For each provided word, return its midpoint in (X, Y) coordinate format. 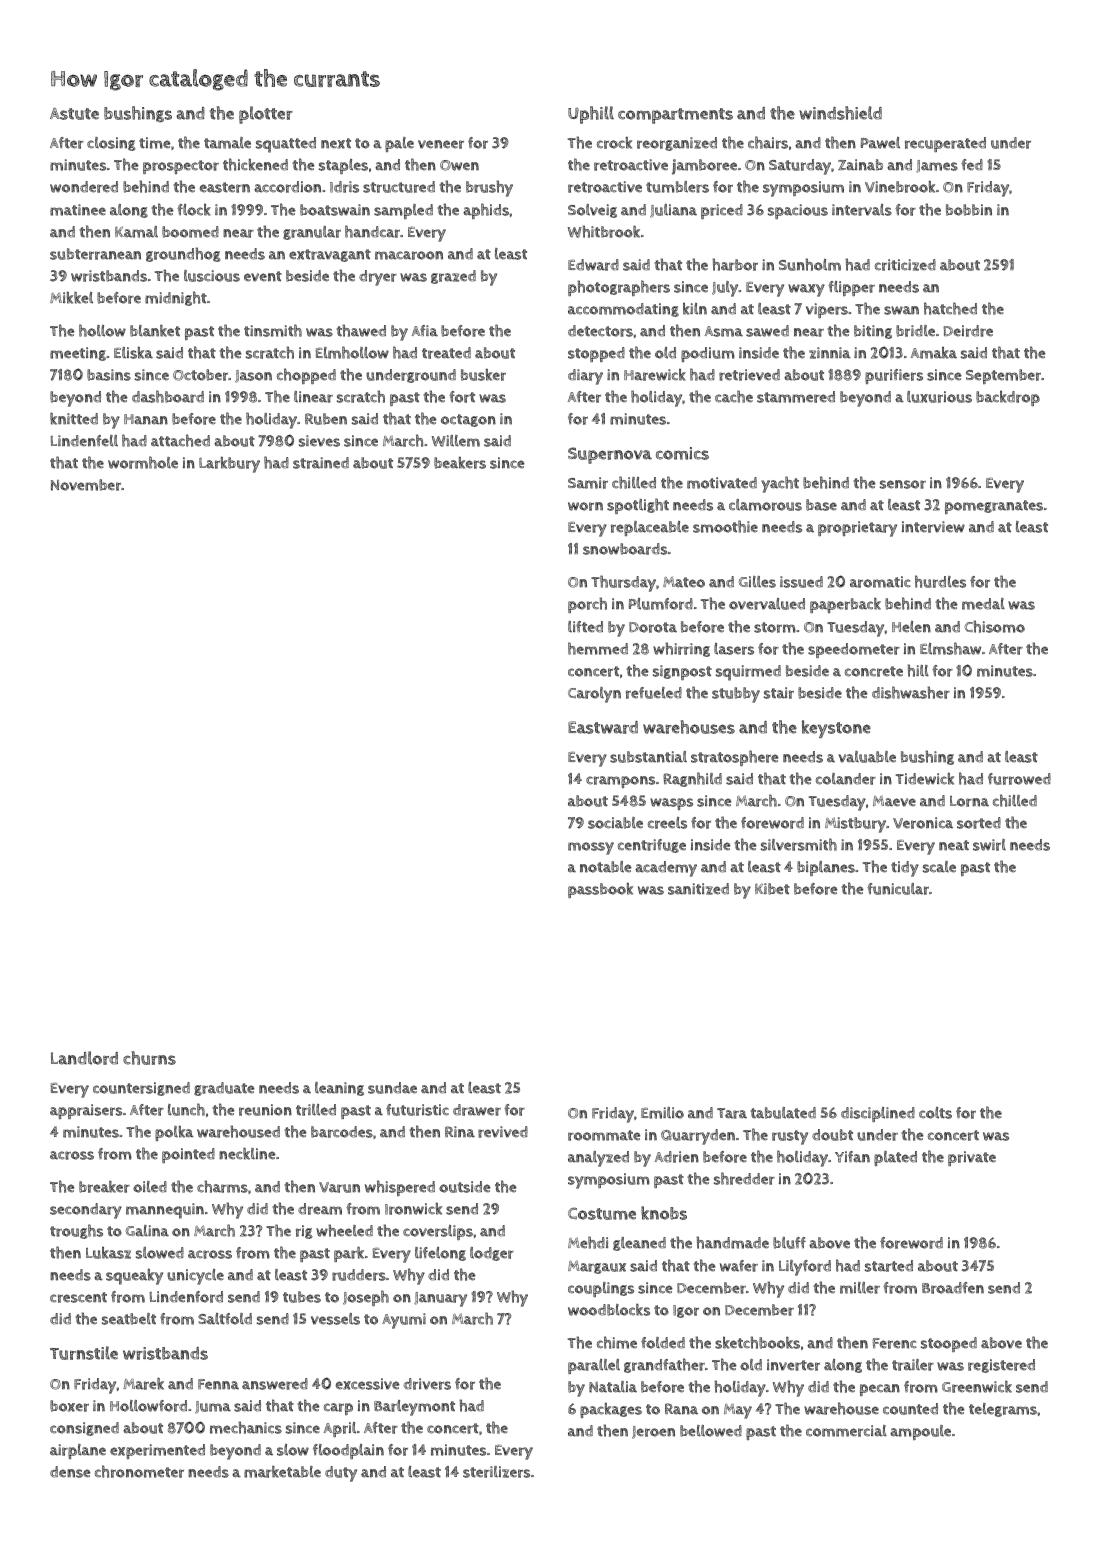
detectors (600, 331)
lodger (492, 1254)
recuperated (945, 144)
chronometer (139, 1471)
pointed (188, 1155)
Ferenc (895, 1343)
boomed (190, 232)
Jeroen (653, 1432)
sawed (767, 331)
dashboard (168, 396)
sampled (403, 211)
